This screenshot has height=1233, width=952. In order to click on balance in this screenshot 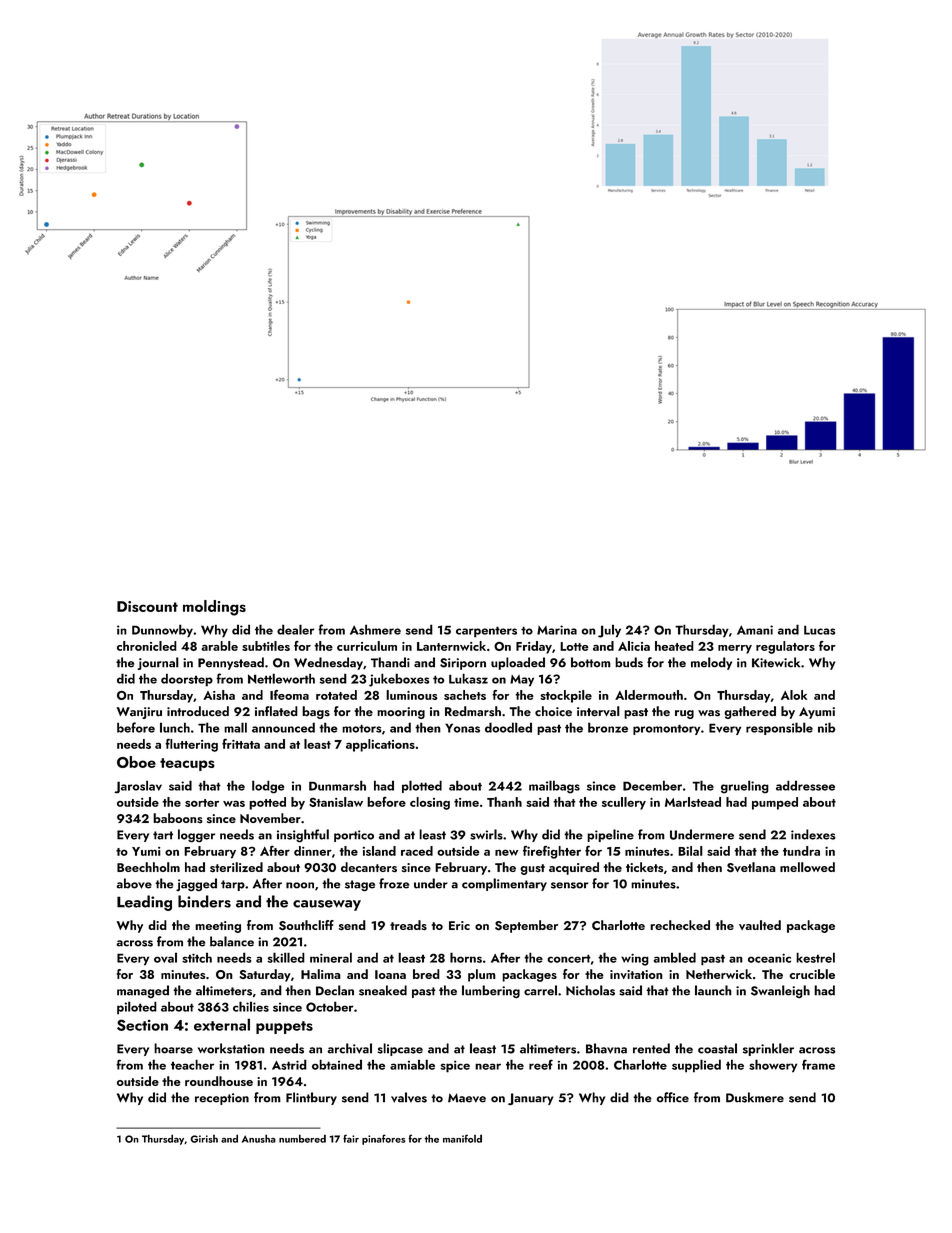, I will do `click(232, 941)`.
